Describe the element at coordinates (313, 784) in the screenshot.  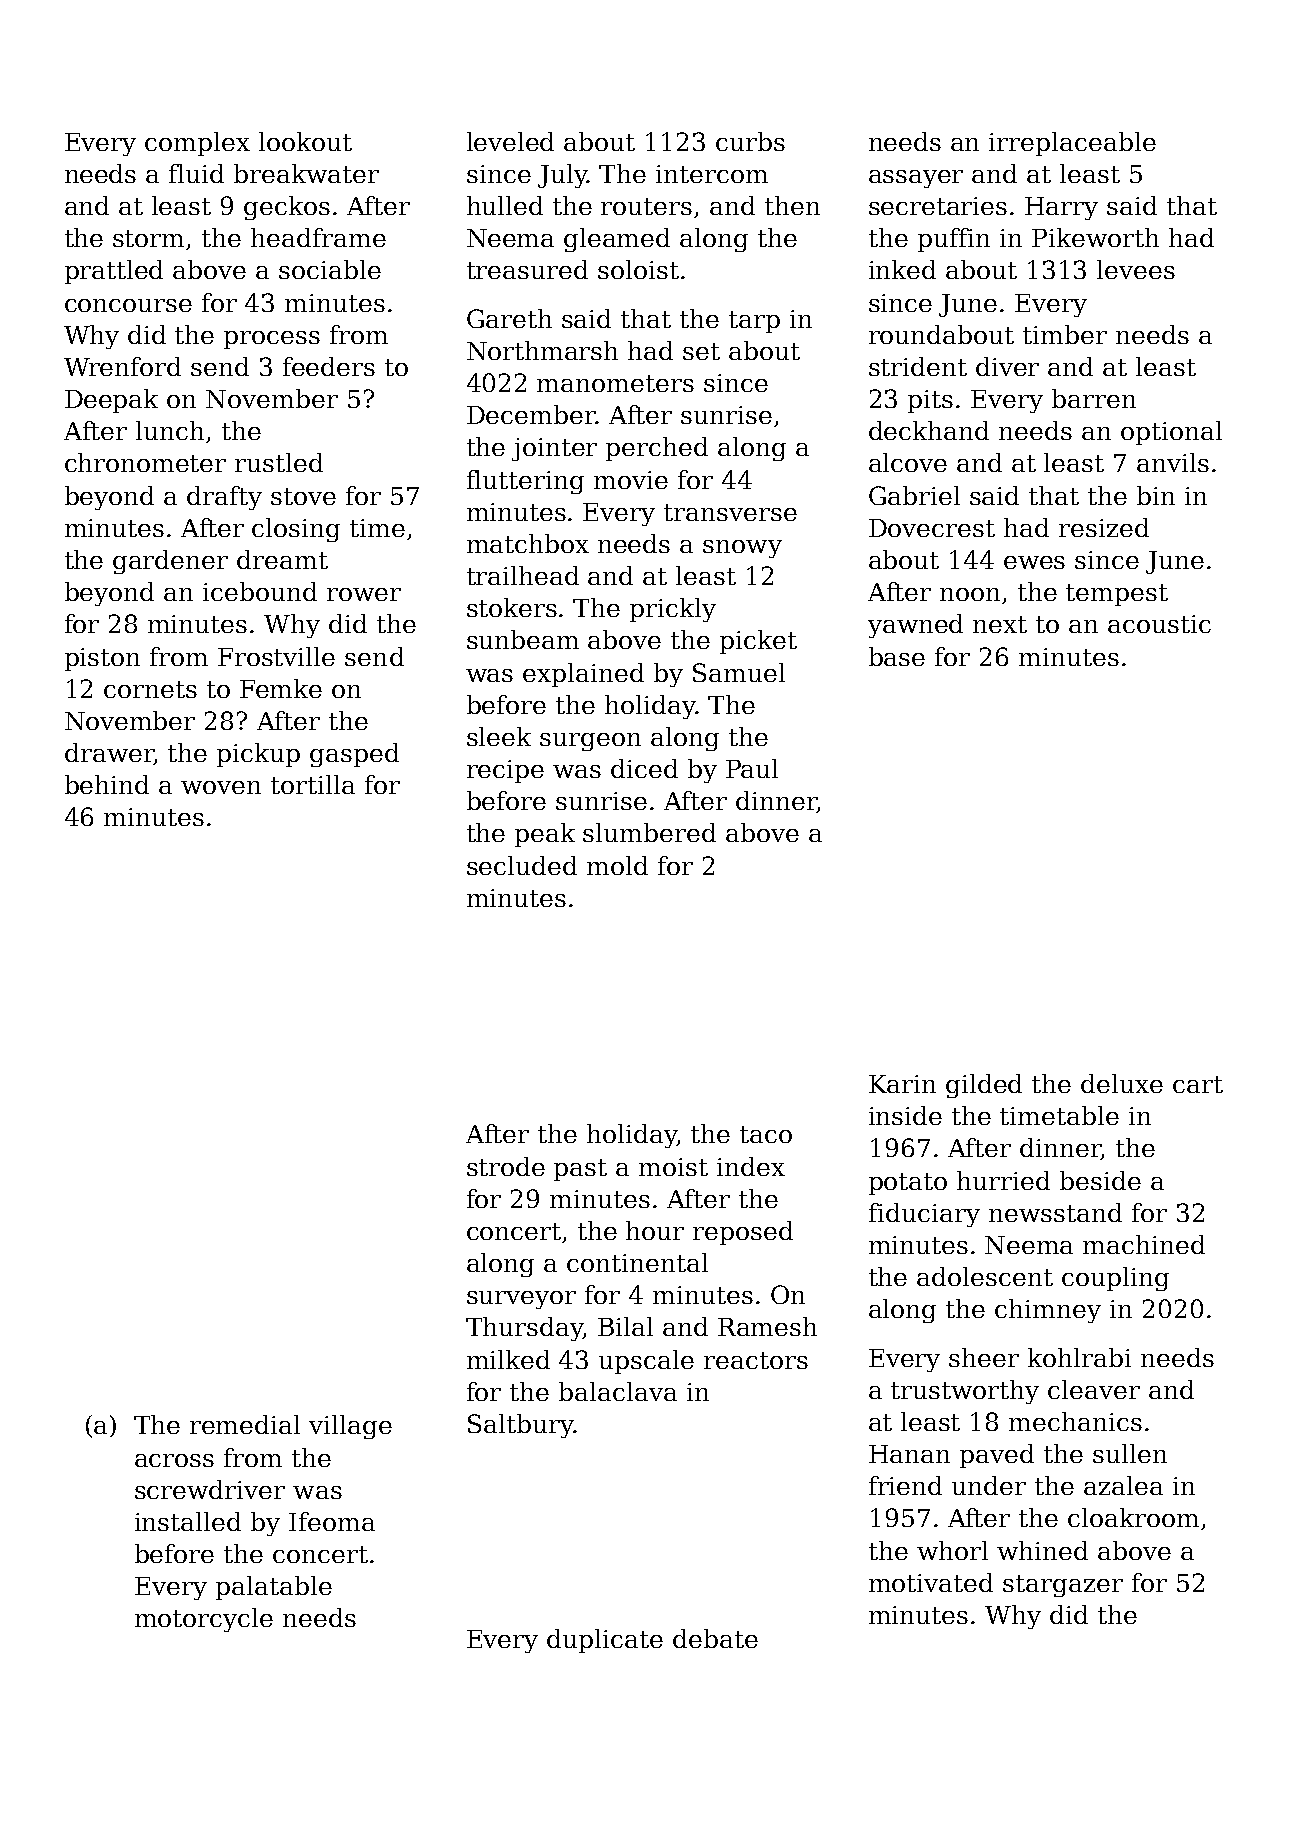
I see `tortilla` at that location.
